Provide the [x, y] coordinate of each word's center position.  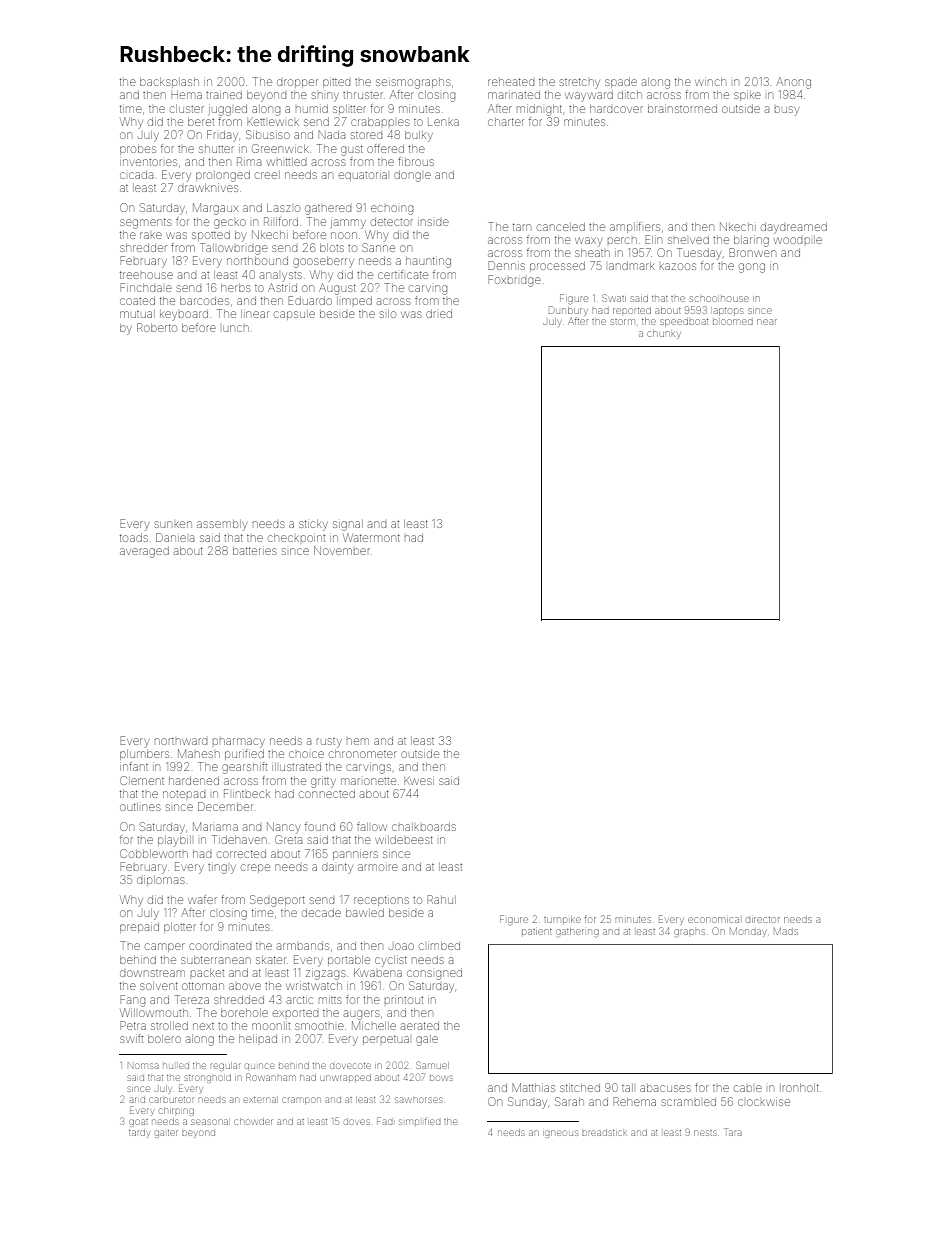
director [763, 920]
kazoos [678, 266]
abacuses [665, 1088]
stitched [580, 1088]
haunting [428, 262]
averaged [144, 552]
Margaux [215, 209]
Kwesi [419, 781]
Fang [132, 1001]
